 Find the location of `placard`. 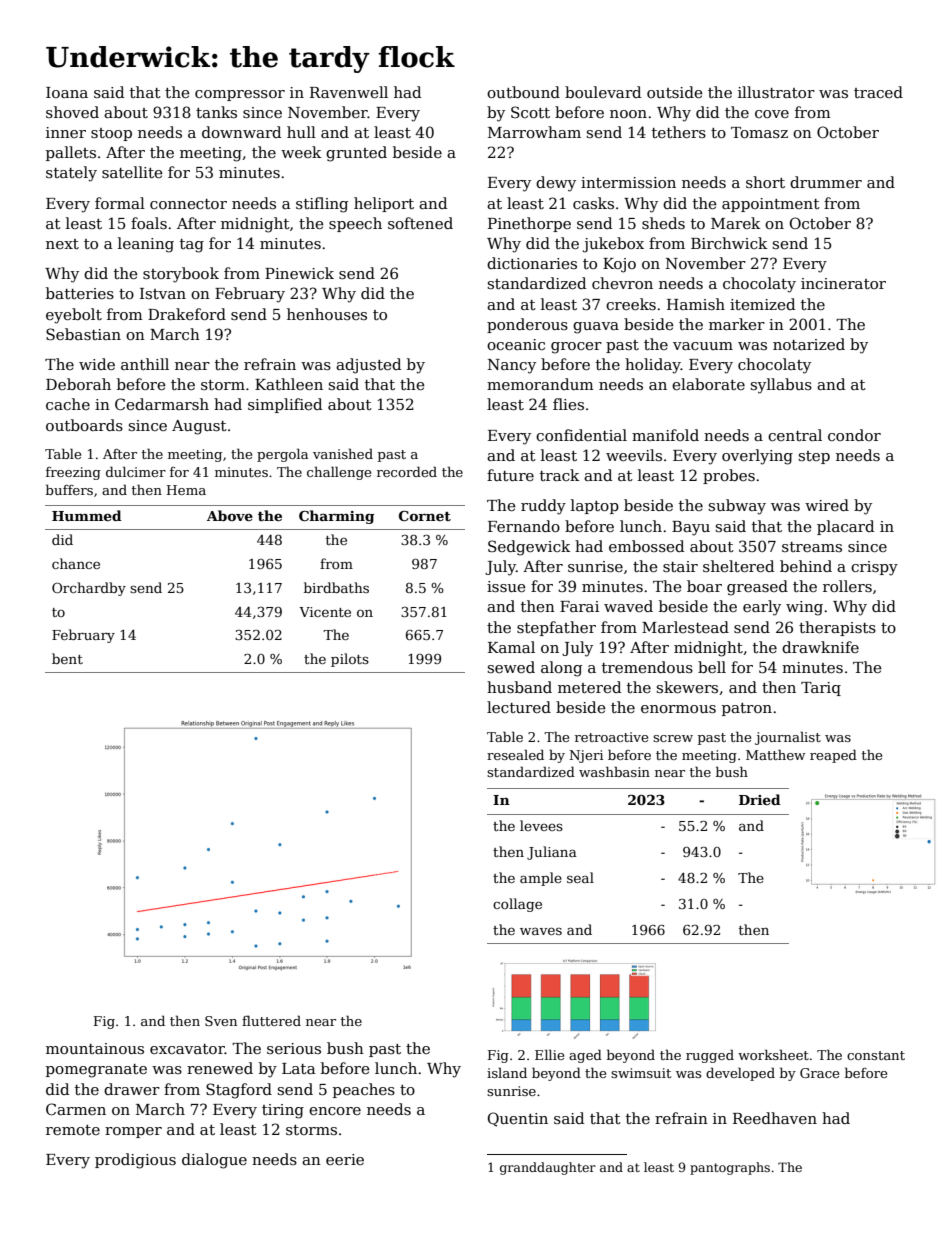

placard is located at coordinates (845, 527).
